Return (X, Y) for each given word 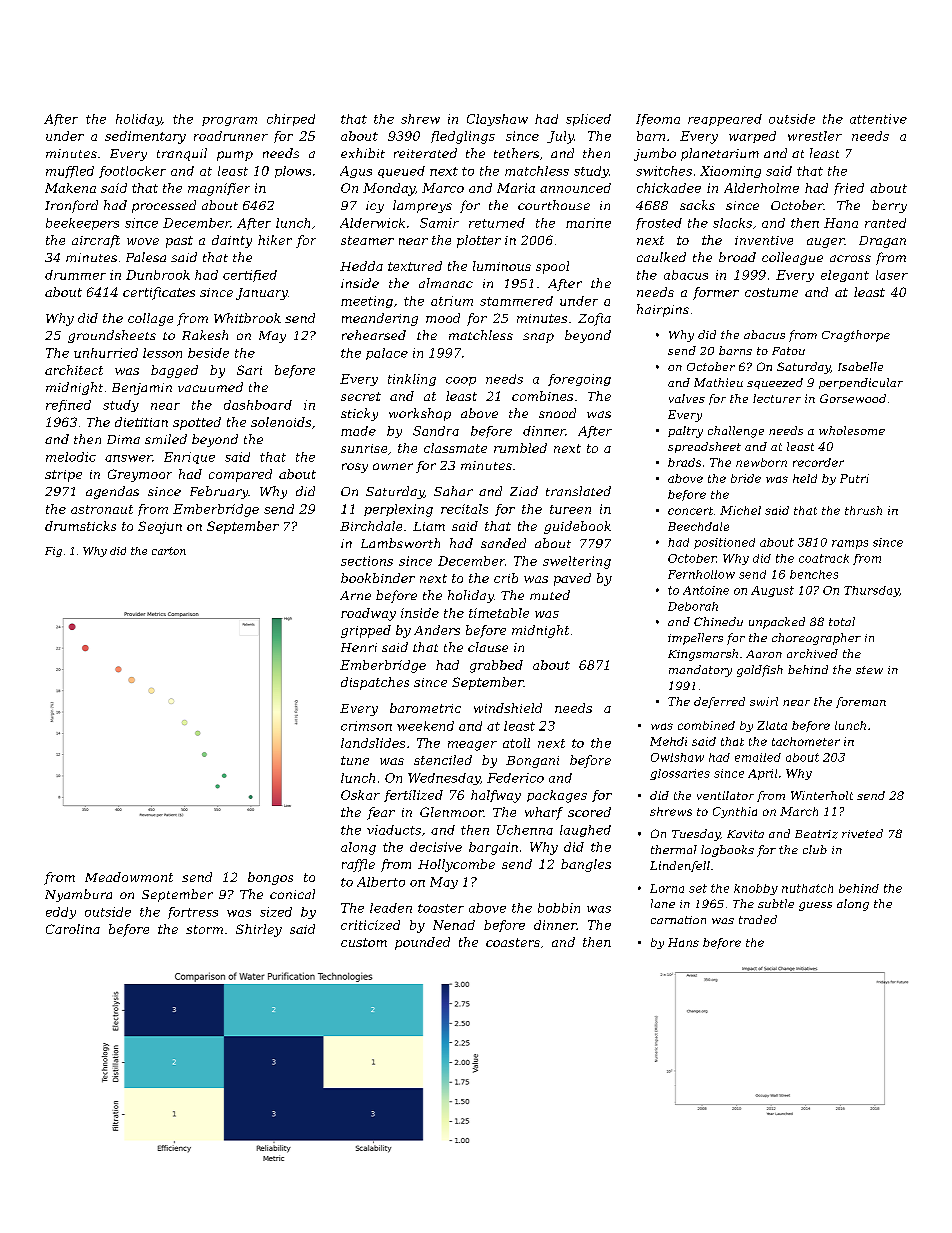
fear (381, 813)
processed (164, 206)
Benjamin (142, 389)
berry (889, 206)
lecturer (777, 398)
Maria (516, 188)
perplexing (398, 510)
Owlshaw (677, 757)
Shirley (259, 930)
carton (169, 551)
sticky (359, 414)
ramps (850, 544)
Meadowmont (129, 877)
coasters (513, 942)
